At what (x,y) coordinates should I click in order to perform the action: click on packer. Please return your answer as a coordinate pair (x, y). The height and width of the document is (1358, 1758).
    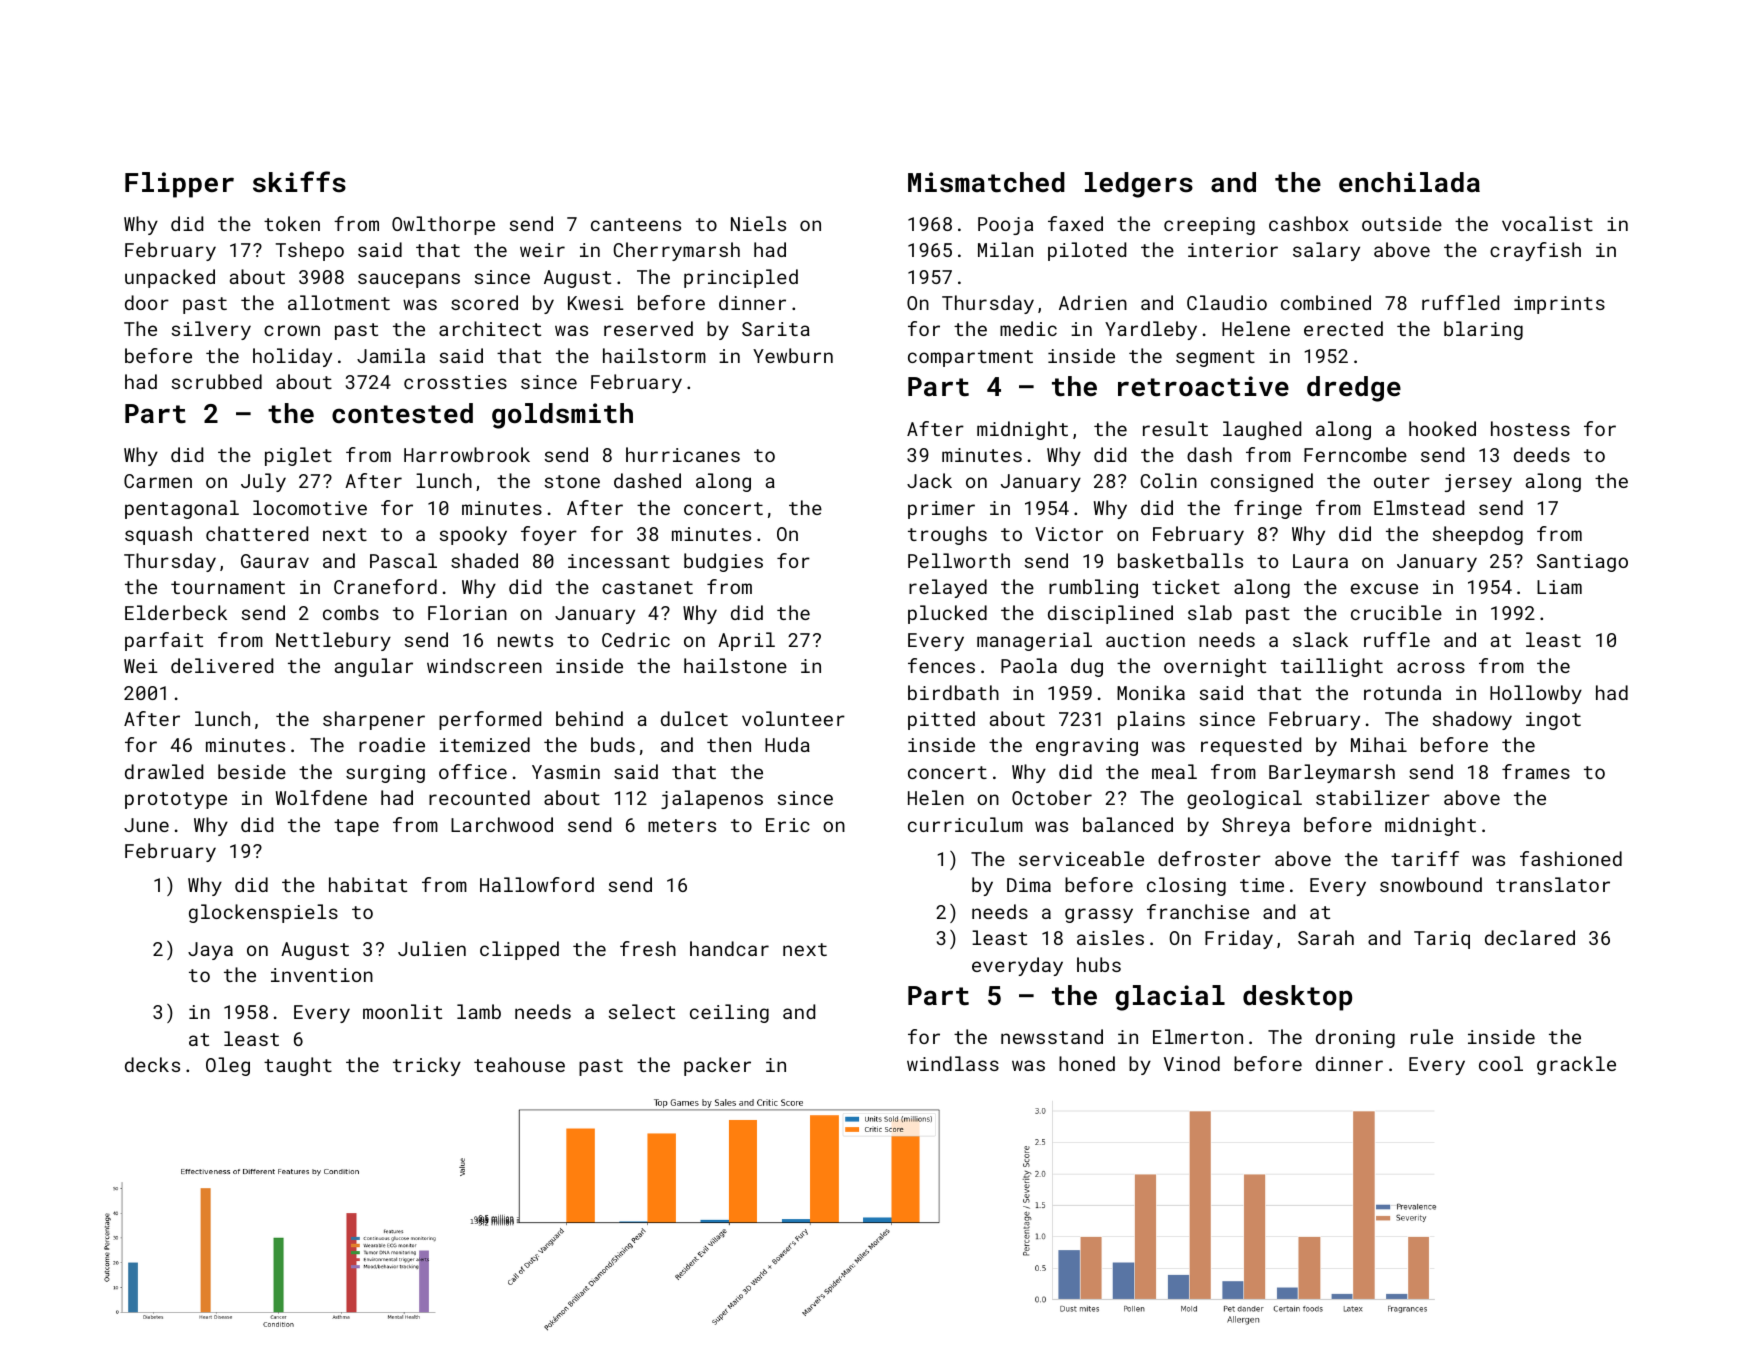
    Looking at the image, I should click on (717, 1066).
